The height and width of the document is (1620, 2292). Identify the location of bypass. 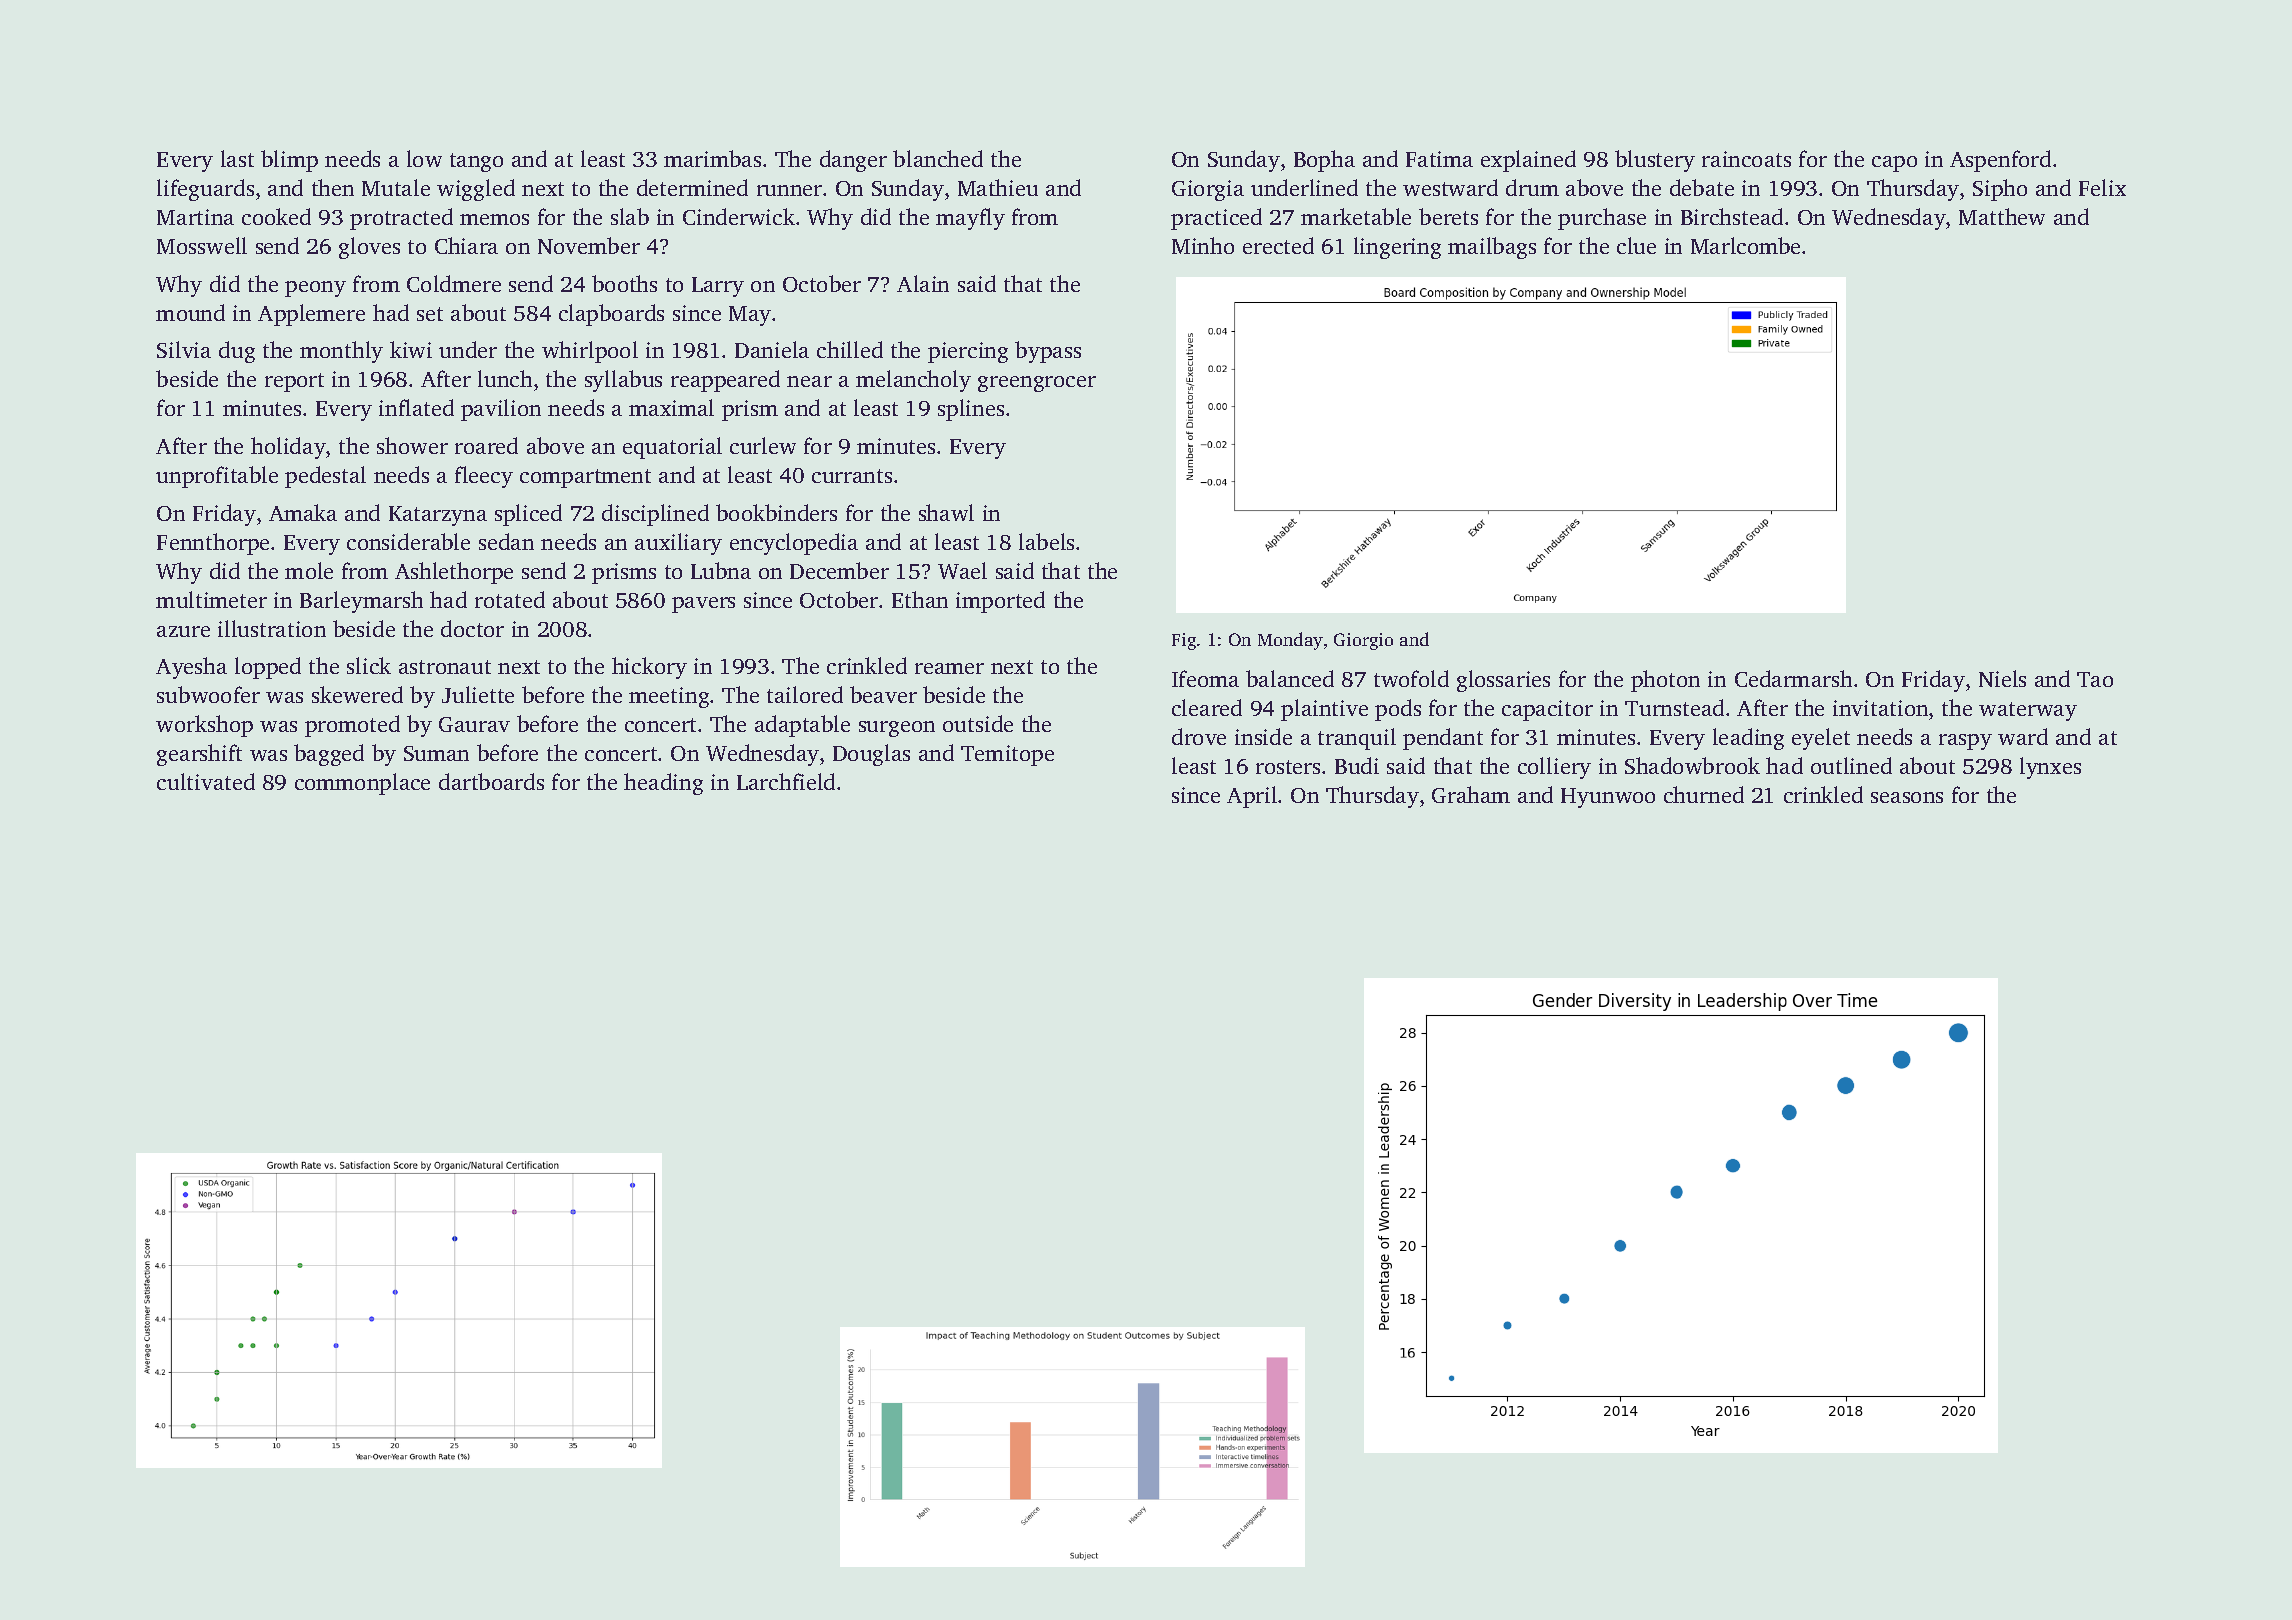
(1048, 352).
